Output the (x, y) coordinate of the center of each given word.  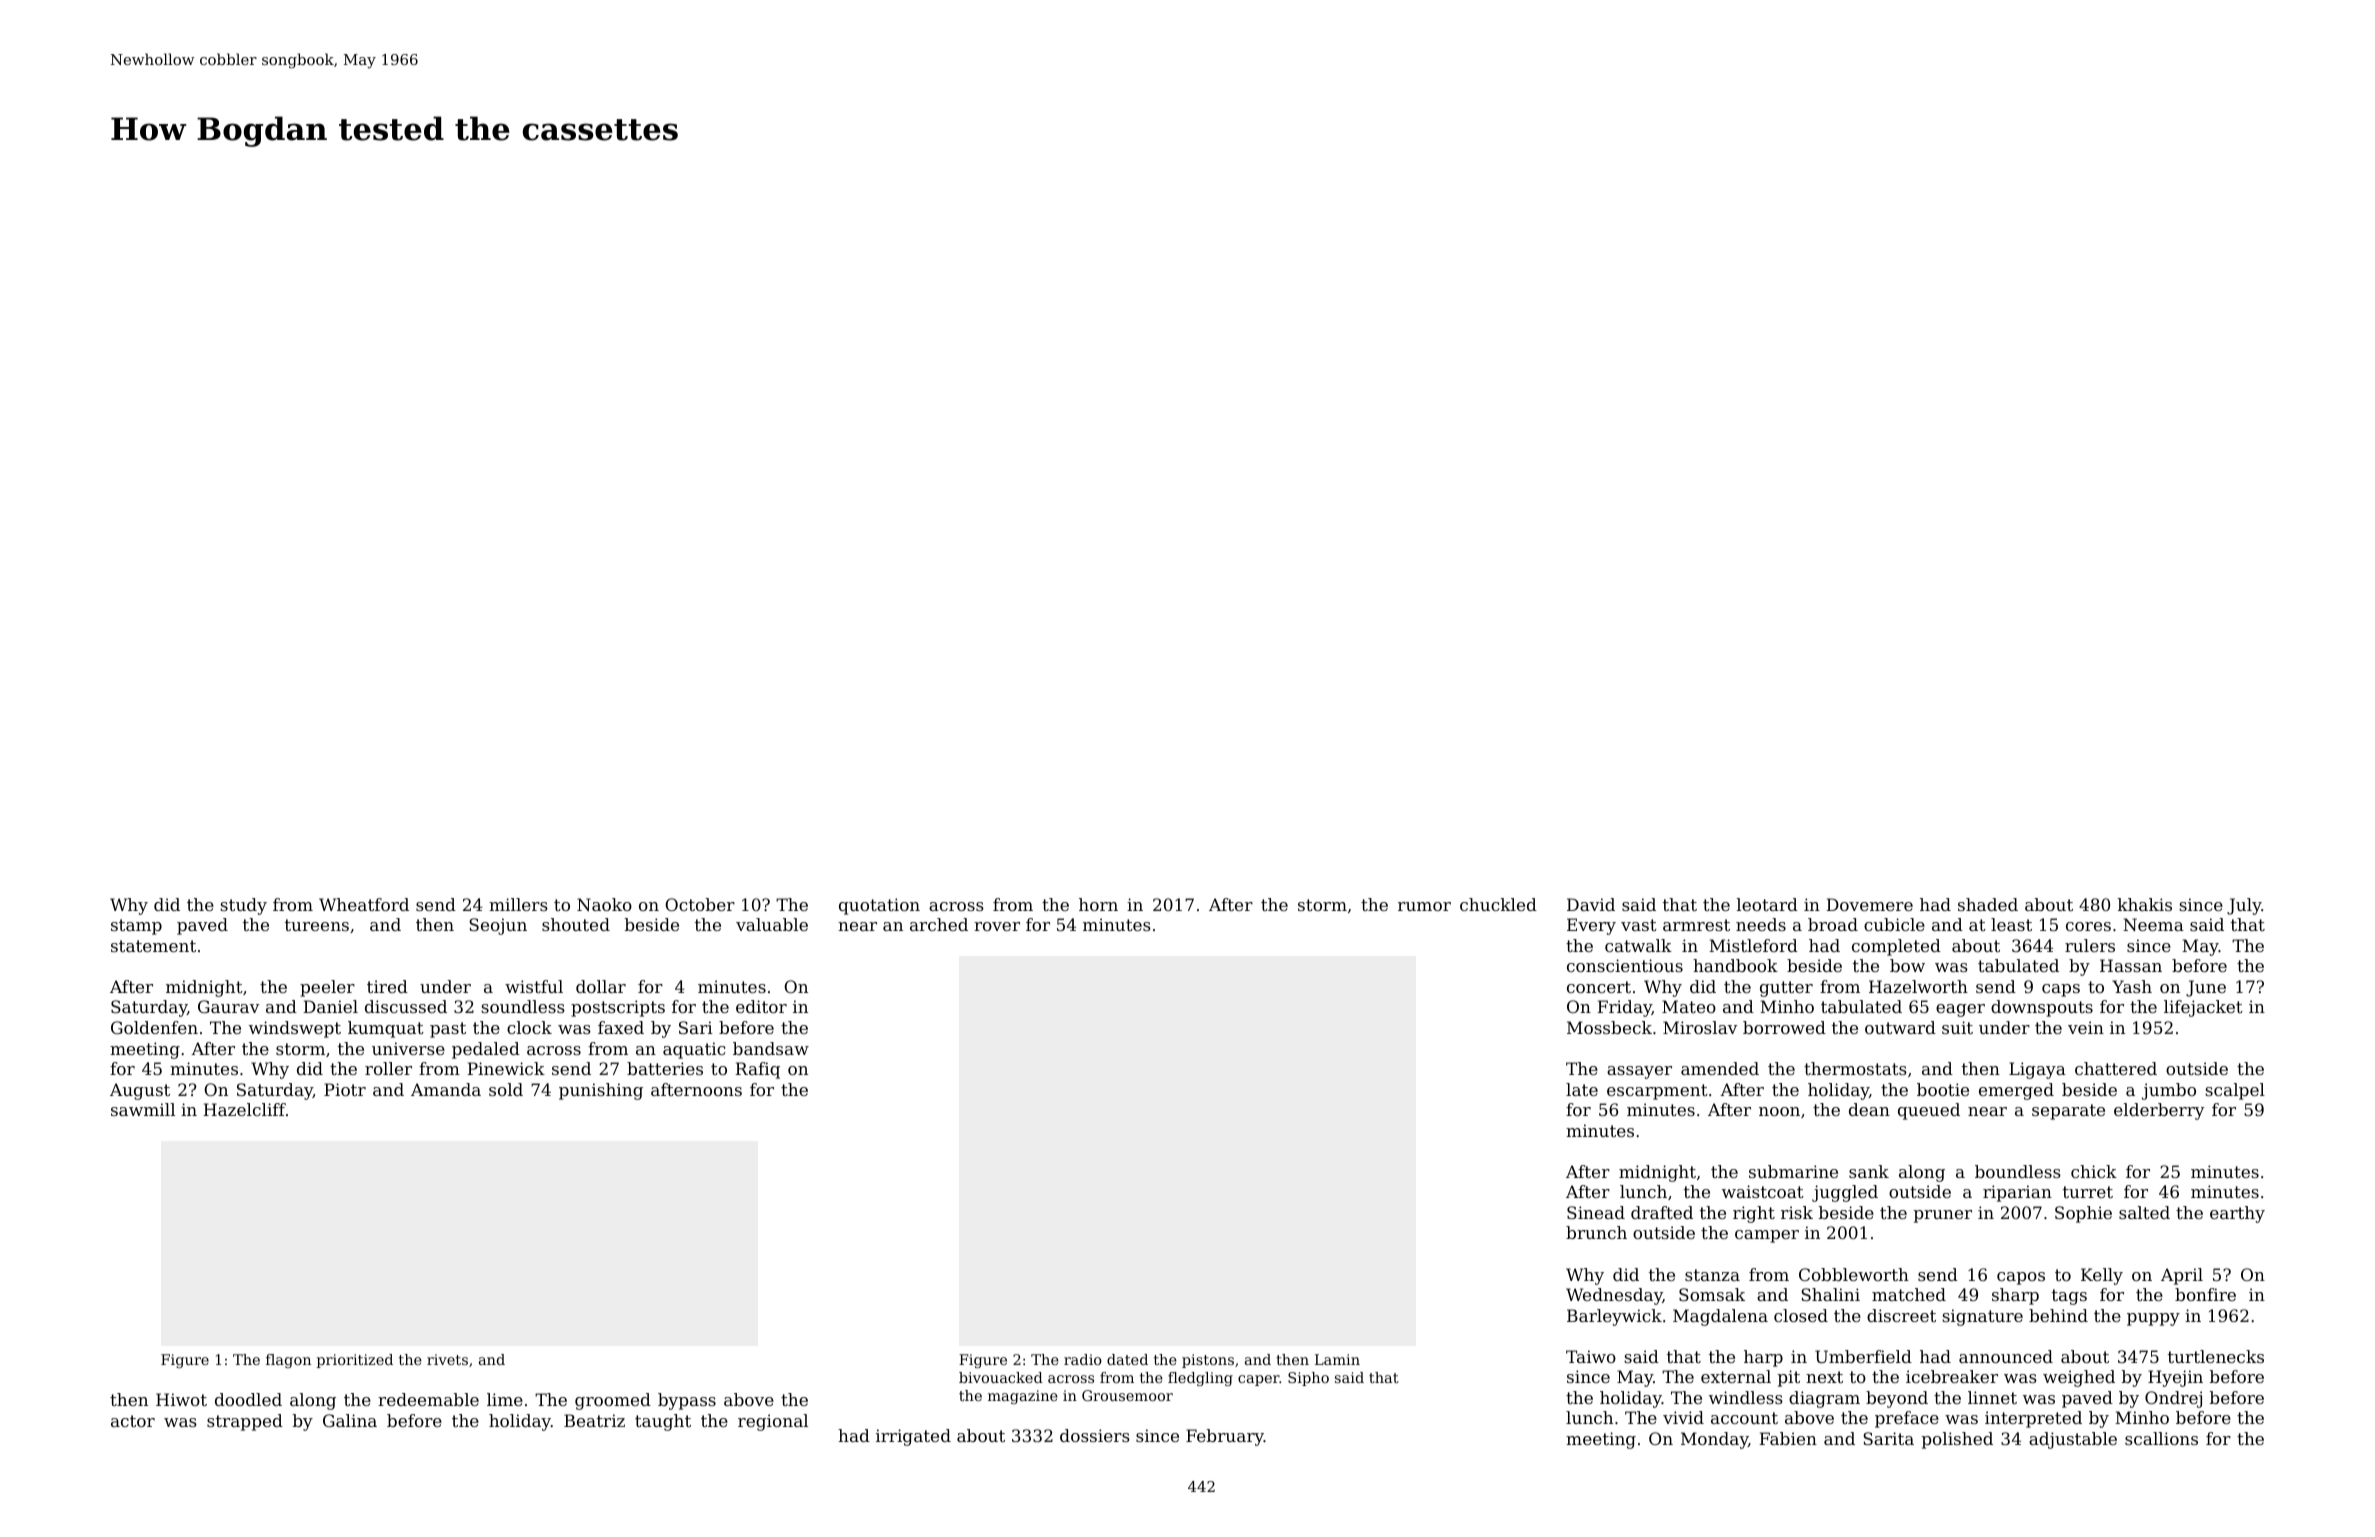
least (2011, 924)
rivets (447, 1359)
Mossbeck (1609, 1027)
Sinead (1596, 1212)
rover (997, 926)
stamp (136, 927)
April (2182, 1276)
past (448, 1030)
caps (2061, 990)
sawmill (143, 1109)
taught (663, 1422)
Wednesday (1614, 1296)
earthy (2237, 1214)
